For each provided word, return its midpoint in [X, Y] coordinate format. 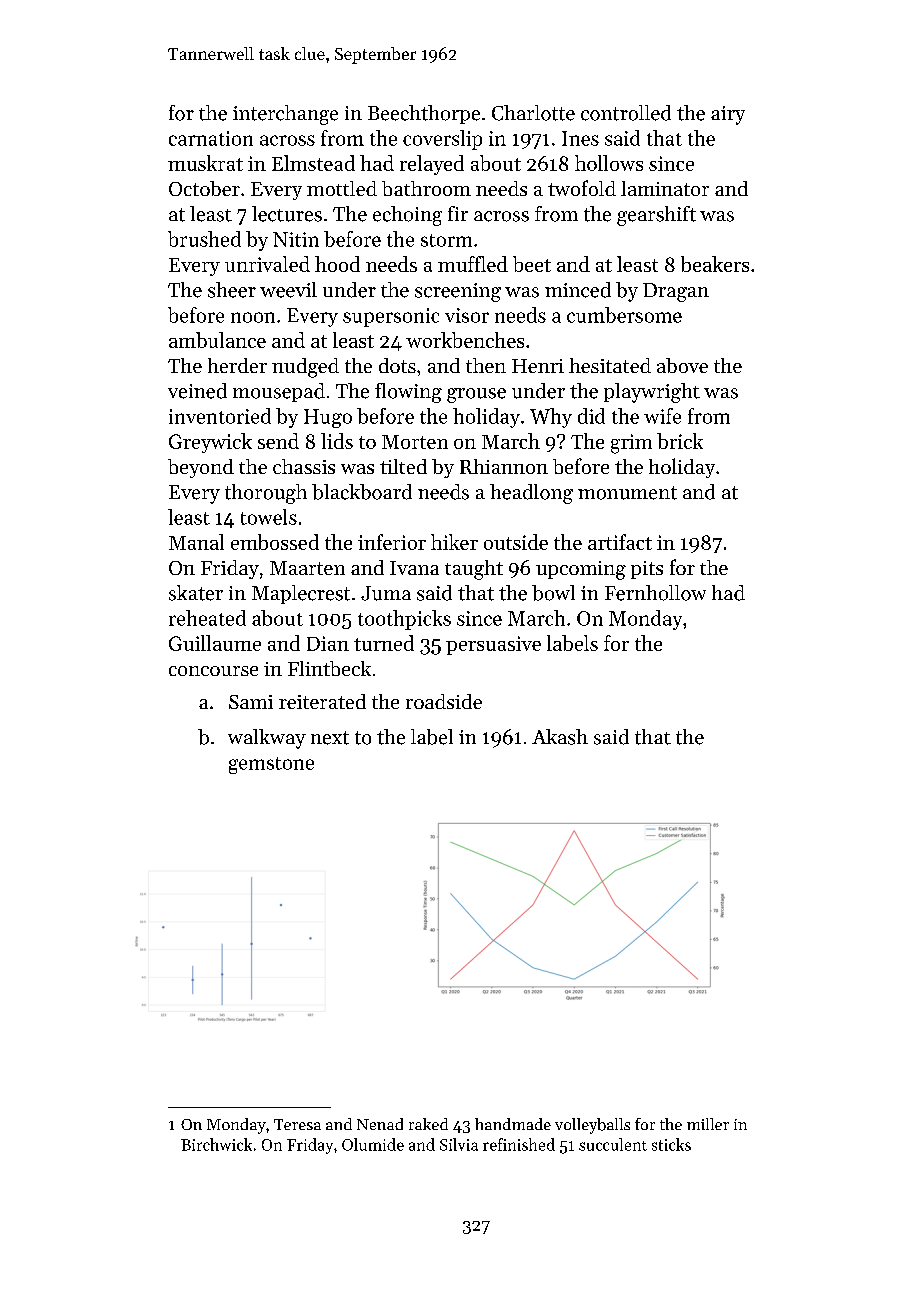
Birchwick [216, 1144]
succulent [613, 1144]
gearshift [656, 216]
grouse [476, 395]
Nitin [296, 239]
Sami [251, 702]
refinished [519, 1144]
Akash [560, 737]
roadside [444, 701]
